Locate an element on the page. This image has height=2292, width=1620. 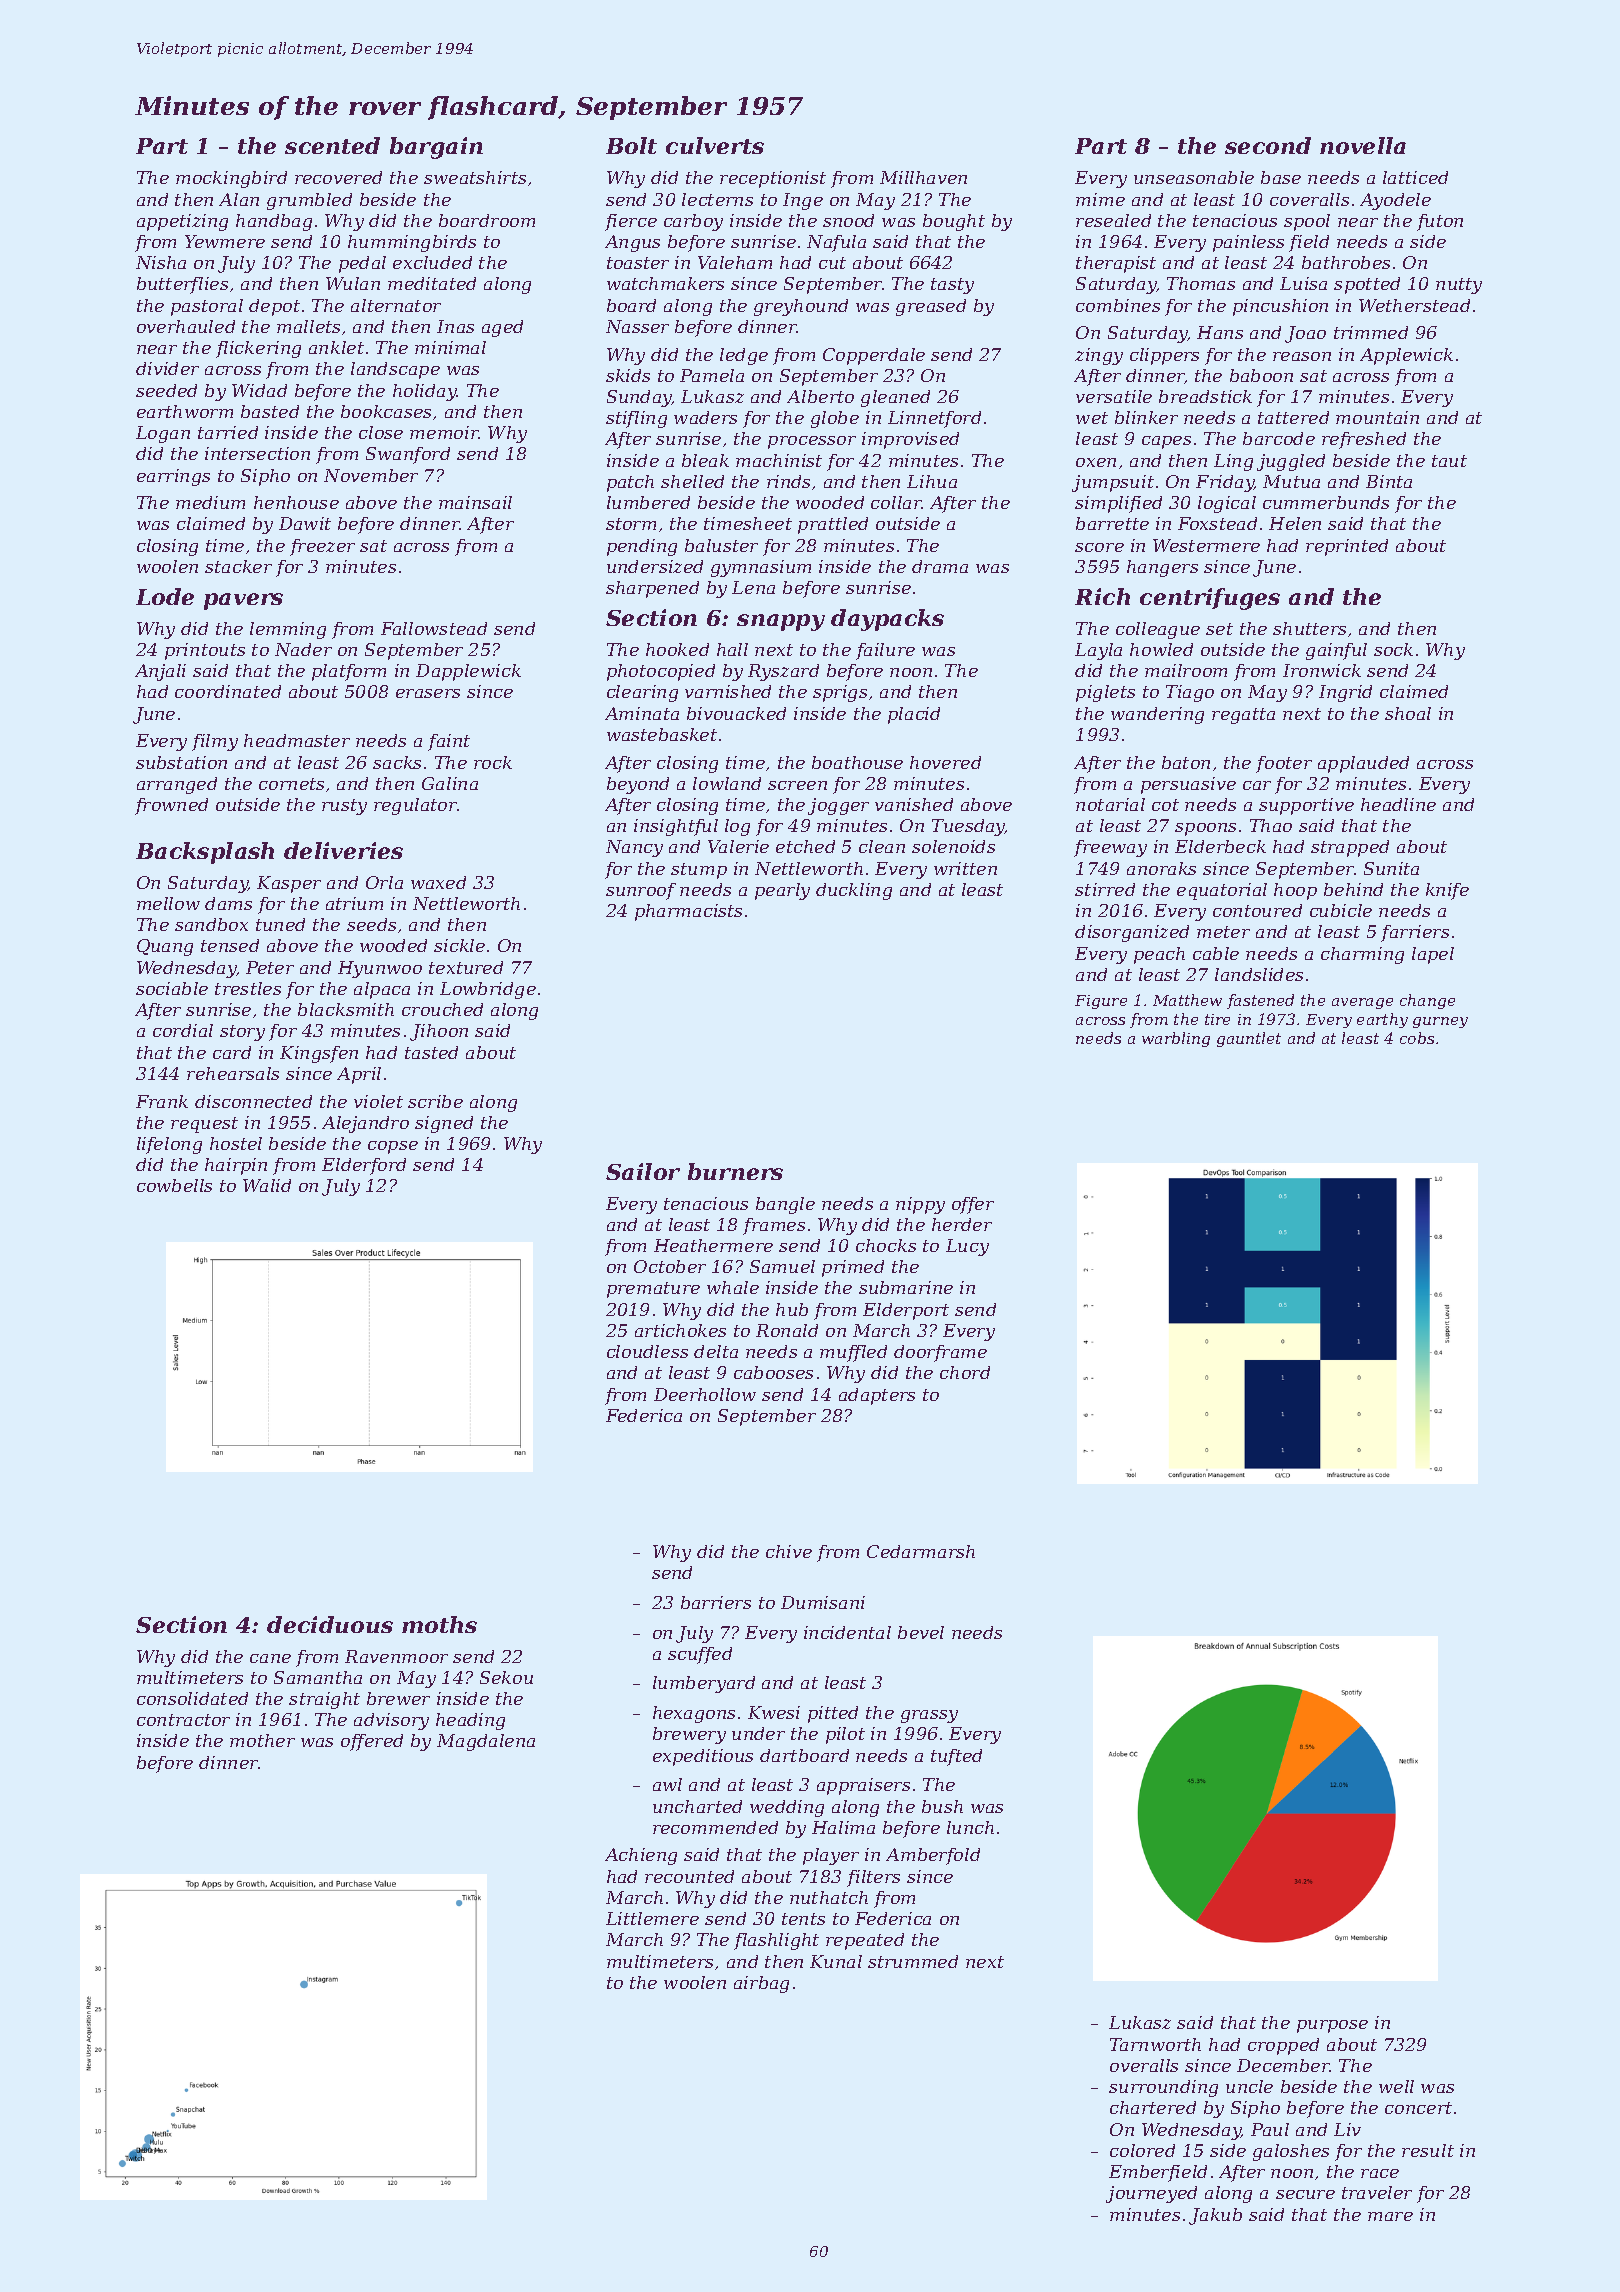
galoshes is located at coordinates (1291, 2152).
